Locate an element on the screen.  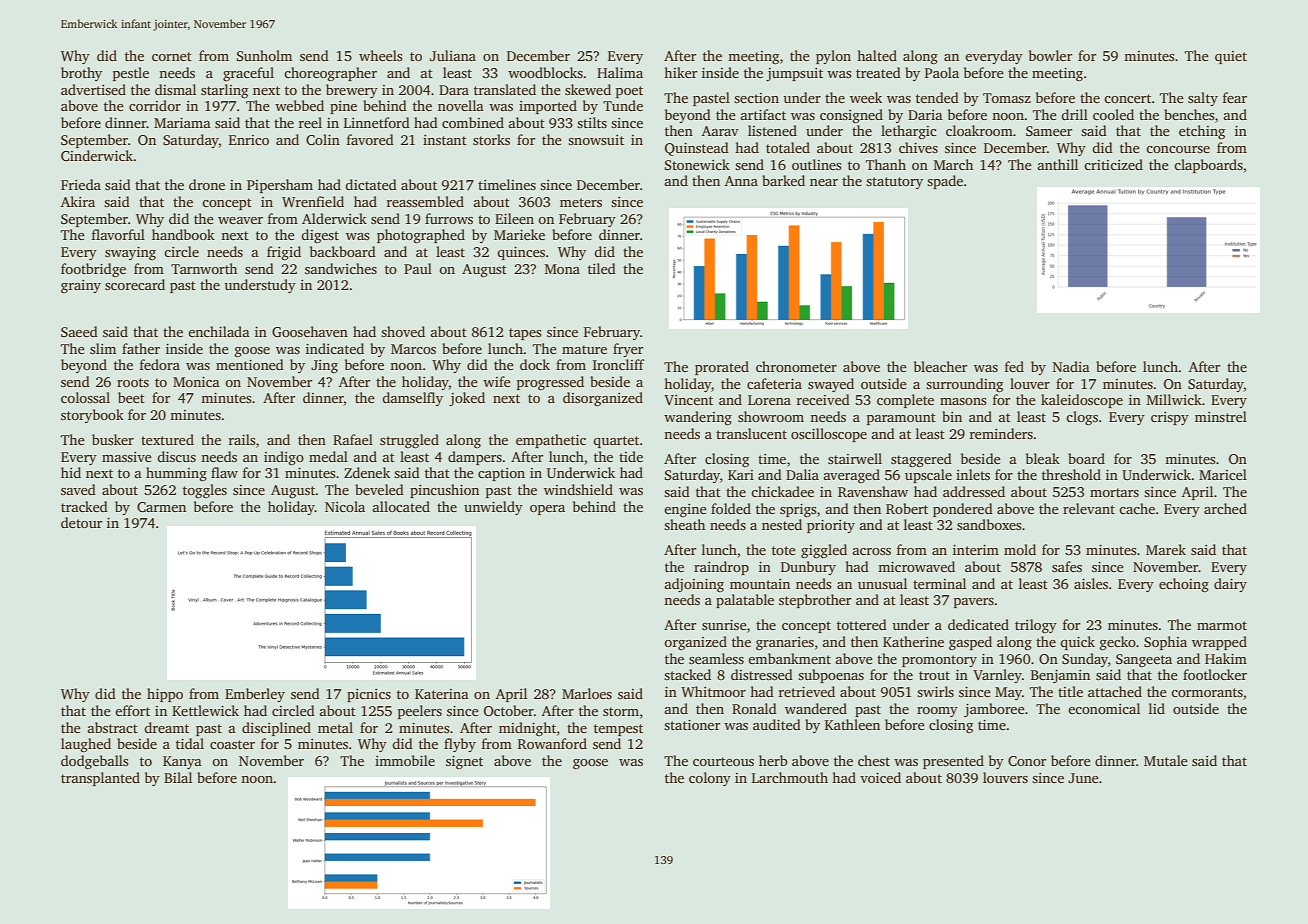
relevant is located at coordinates (1089, 508).
